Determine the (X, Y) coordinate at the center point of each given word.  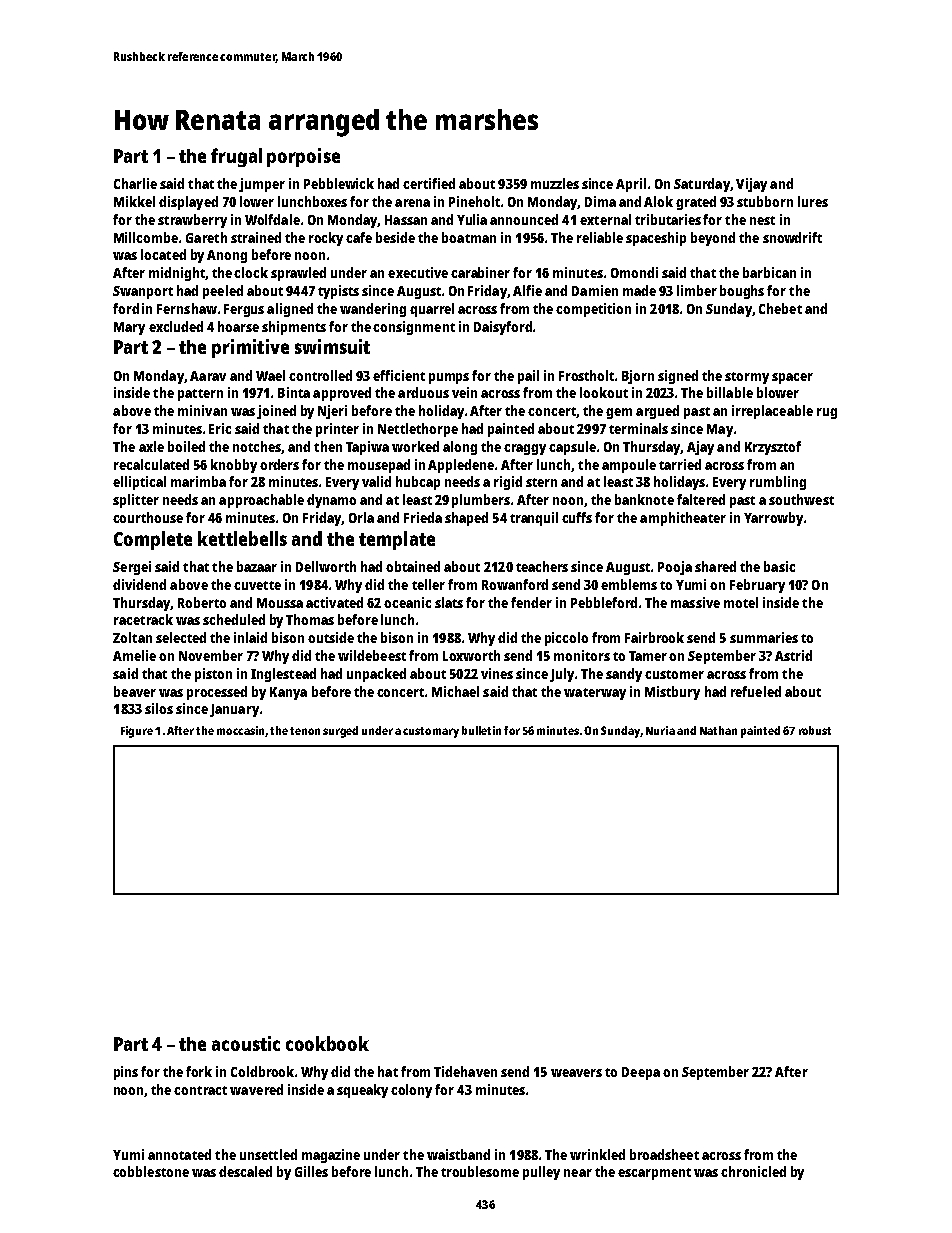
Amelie (134, 655)
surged (340, 732)
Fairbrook (654, 637)
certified (429, 183)
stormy (747, 378)
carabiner (480, 272)
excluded (176, 326)
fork (199, 1071)
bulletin (481, 730)
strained (256, 237)
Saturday (702, 185)
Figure (137, 732)
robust (815, 730)
